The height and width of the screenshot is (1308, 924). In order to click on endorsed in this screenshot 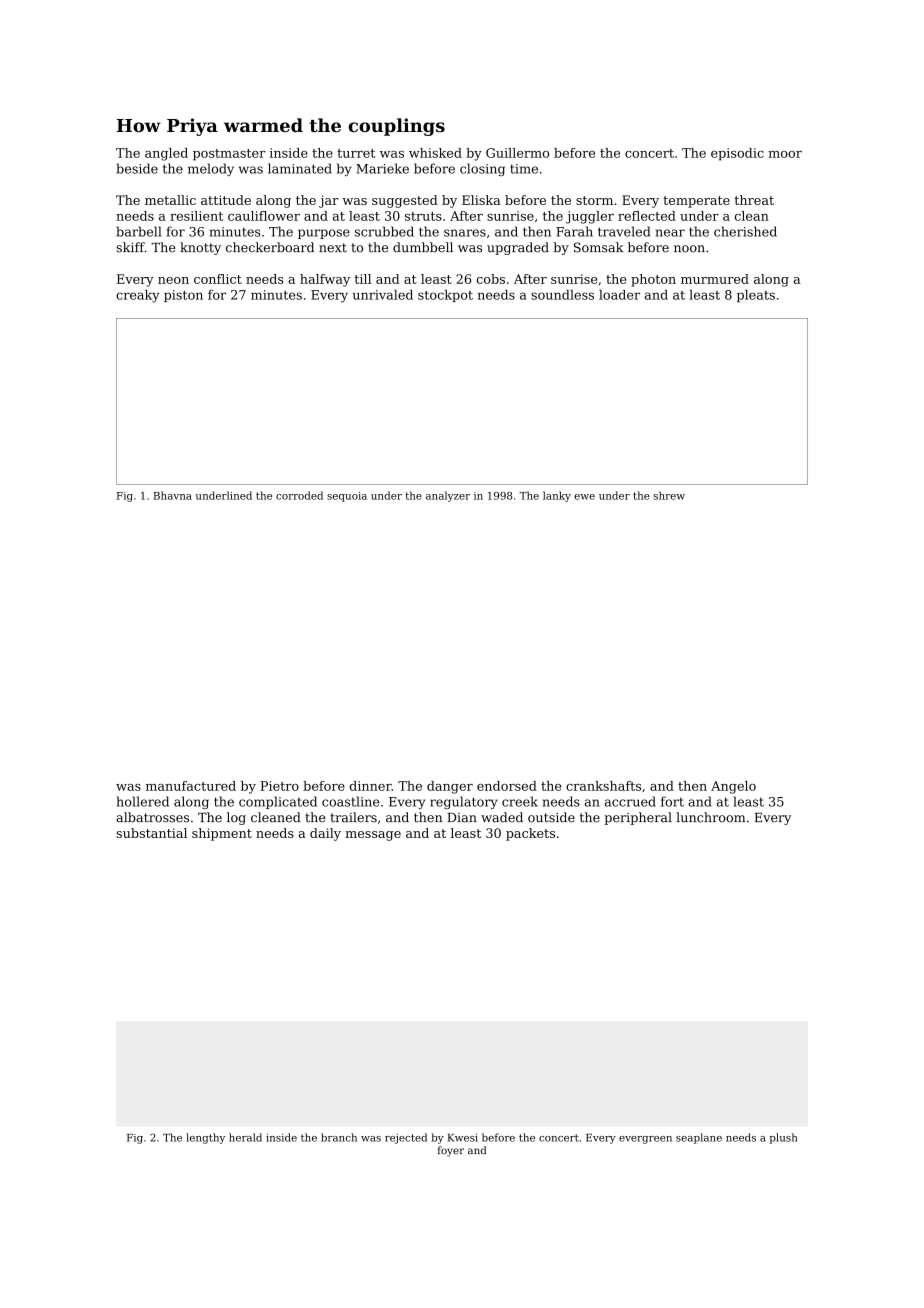, I will do `click(507, 786)`.
